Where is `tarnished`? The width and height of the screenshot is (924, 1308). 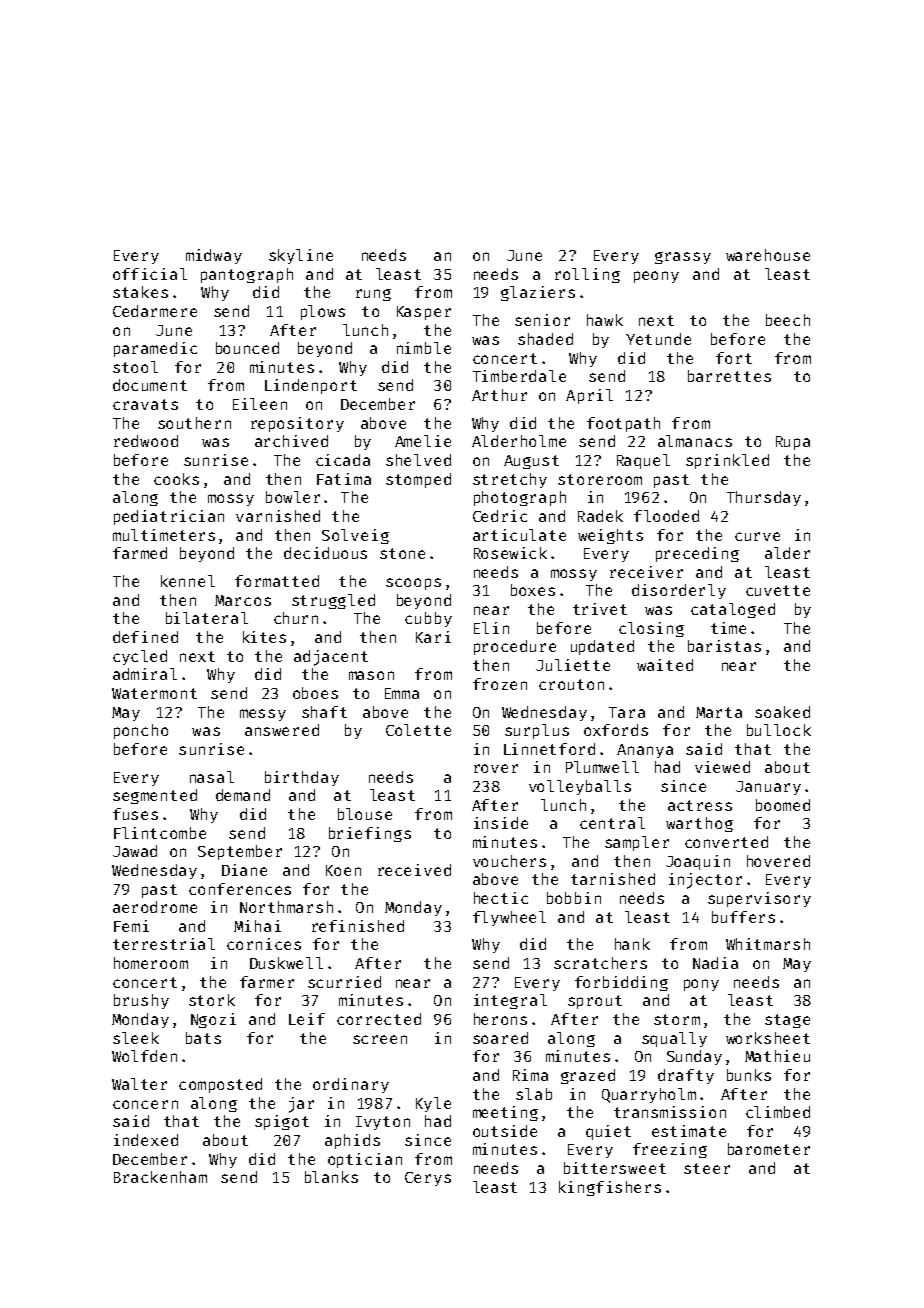
tarnished is located at coordinates (613, 879).
